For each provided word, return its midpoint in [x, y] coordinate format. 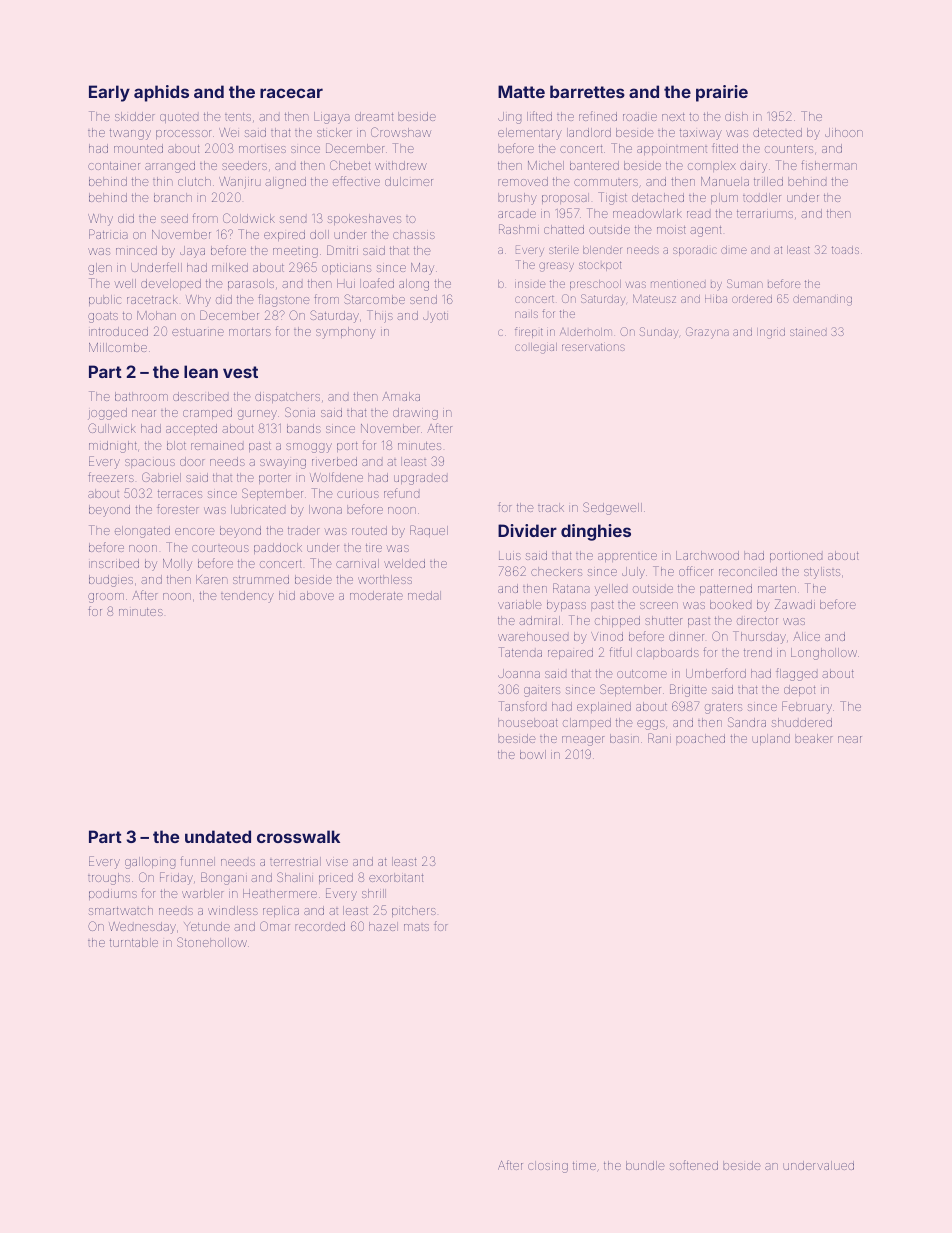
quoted [179, 118]
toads [845, 250]
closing [548, 1167]
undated [218, 836]
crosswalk [298, 836]
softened [694, 1165]
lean [201, 371]
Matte [521, 91]
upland [771, 739]
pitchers [414, 911]
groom [106, 598]
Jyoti [435, 317]
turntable [134, 942]
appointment [672, 150]
